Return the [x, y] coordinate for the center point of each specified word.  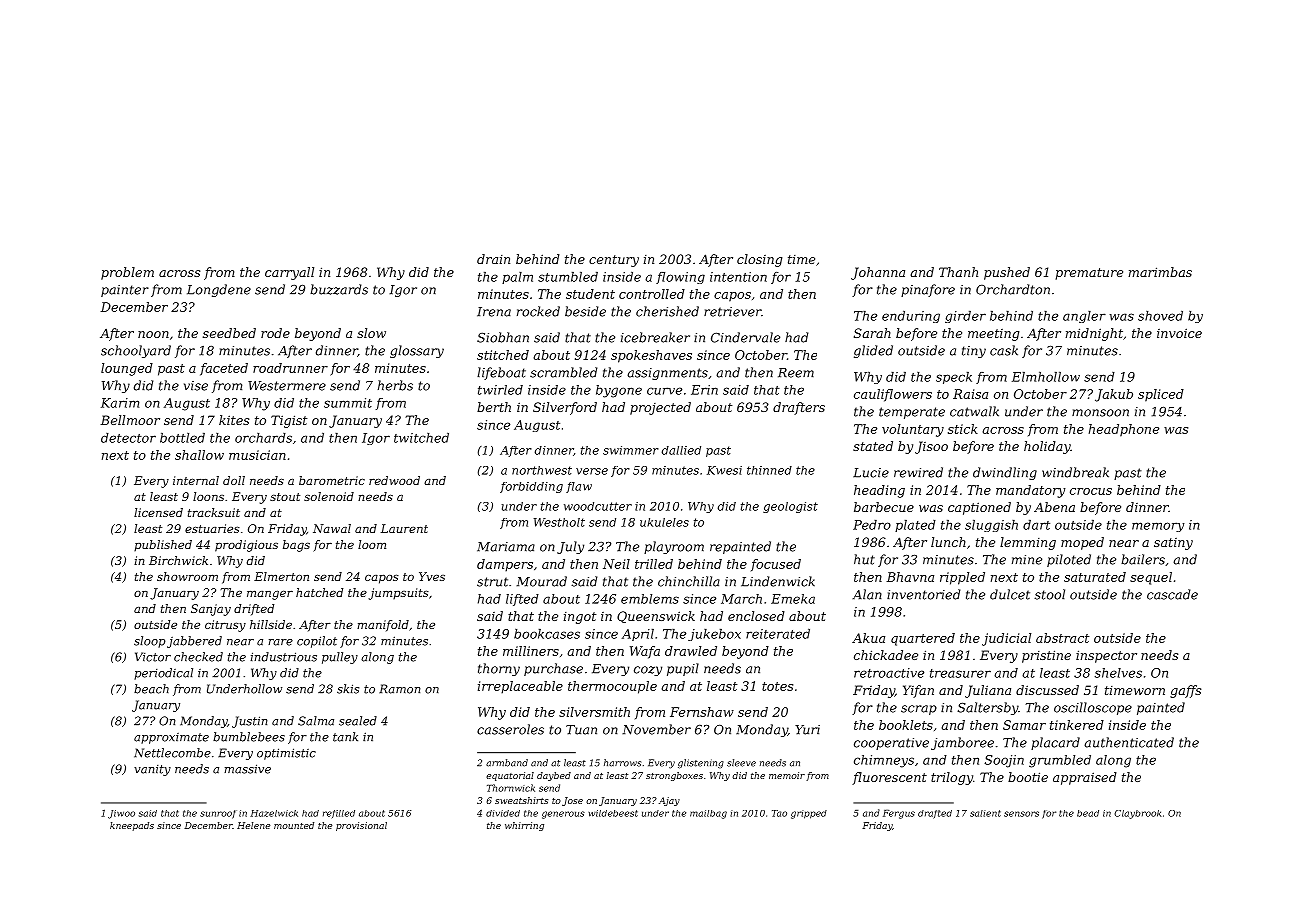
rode [275, 333]
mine [1027, 560]
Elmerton [281, 576]
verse [592, 471]
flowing [680, 278]
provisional [361, 826]
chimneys [884, 761]
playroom [674, 547]
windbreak [1075, 472]
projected [660, 408]
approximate [171, 738]
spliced [1161, 395]
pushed [1007, 273]
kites [234, 420]
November [656, 729]
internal [196, 480]
